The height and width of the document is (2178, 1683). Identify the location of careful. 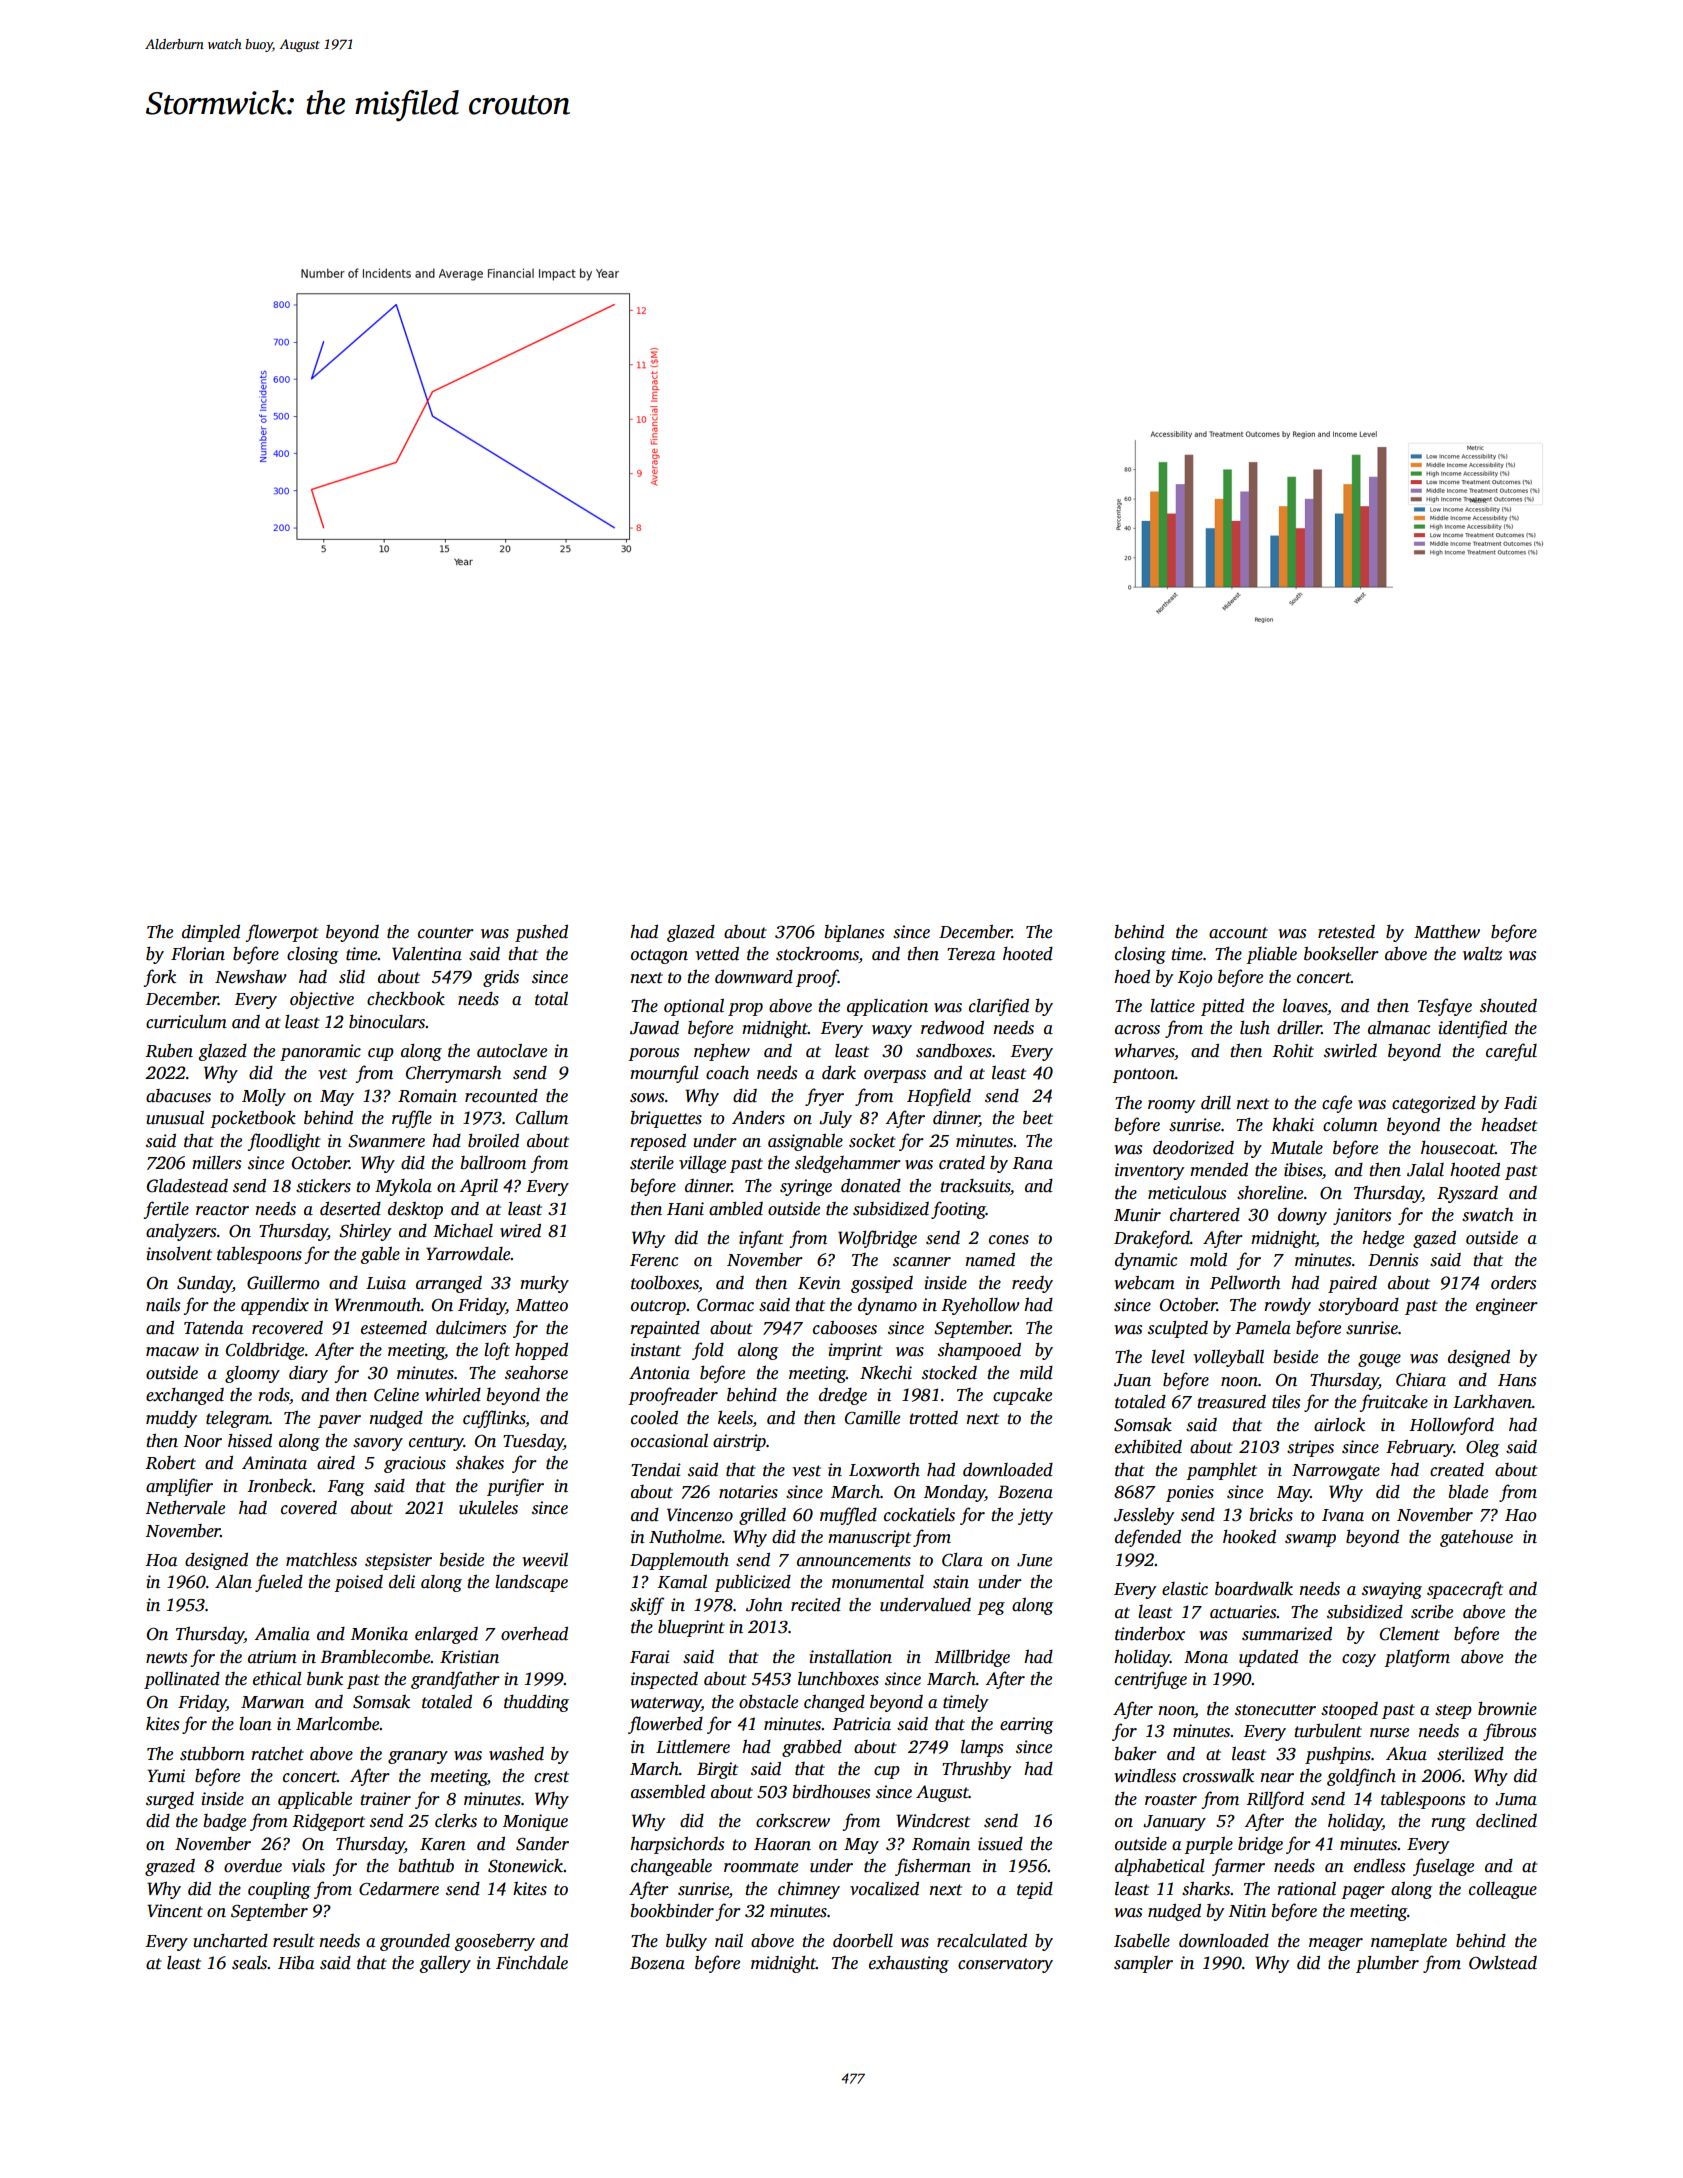
(1511, 1052).
